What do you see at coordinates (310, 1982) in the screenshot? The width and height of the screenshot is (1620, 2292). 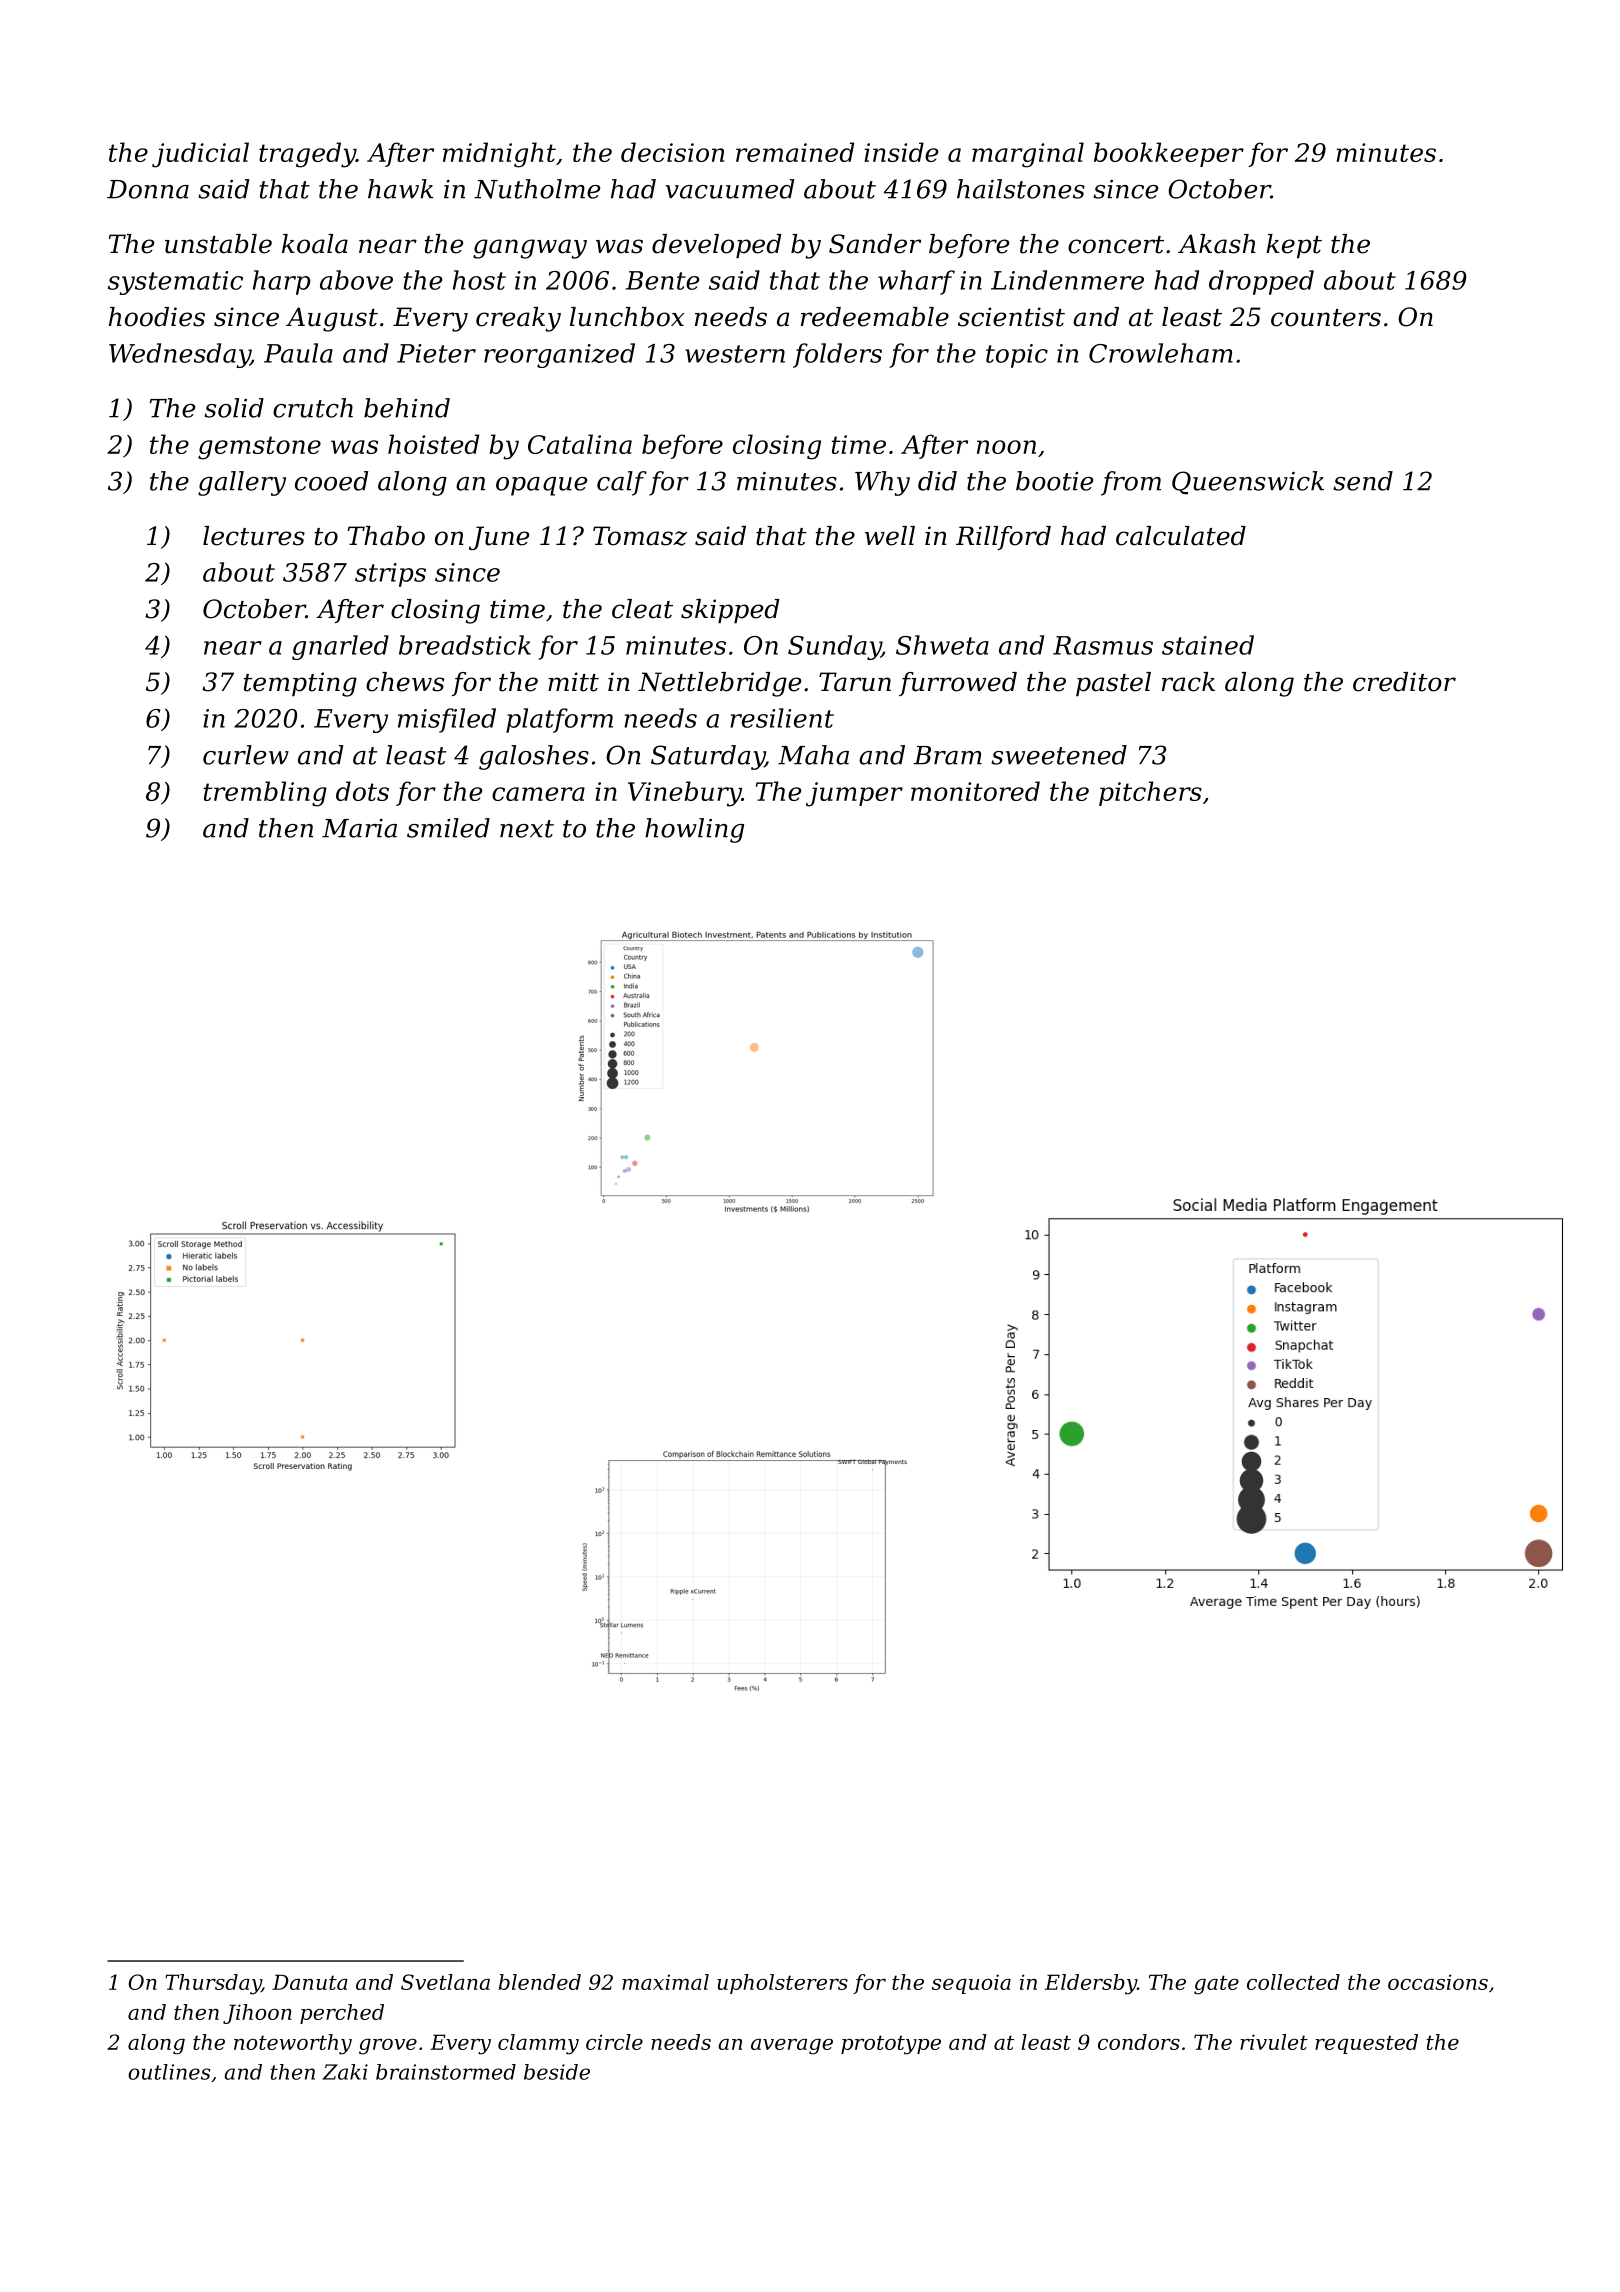 I see `Danuta` at bounding box center [310, 1982].
